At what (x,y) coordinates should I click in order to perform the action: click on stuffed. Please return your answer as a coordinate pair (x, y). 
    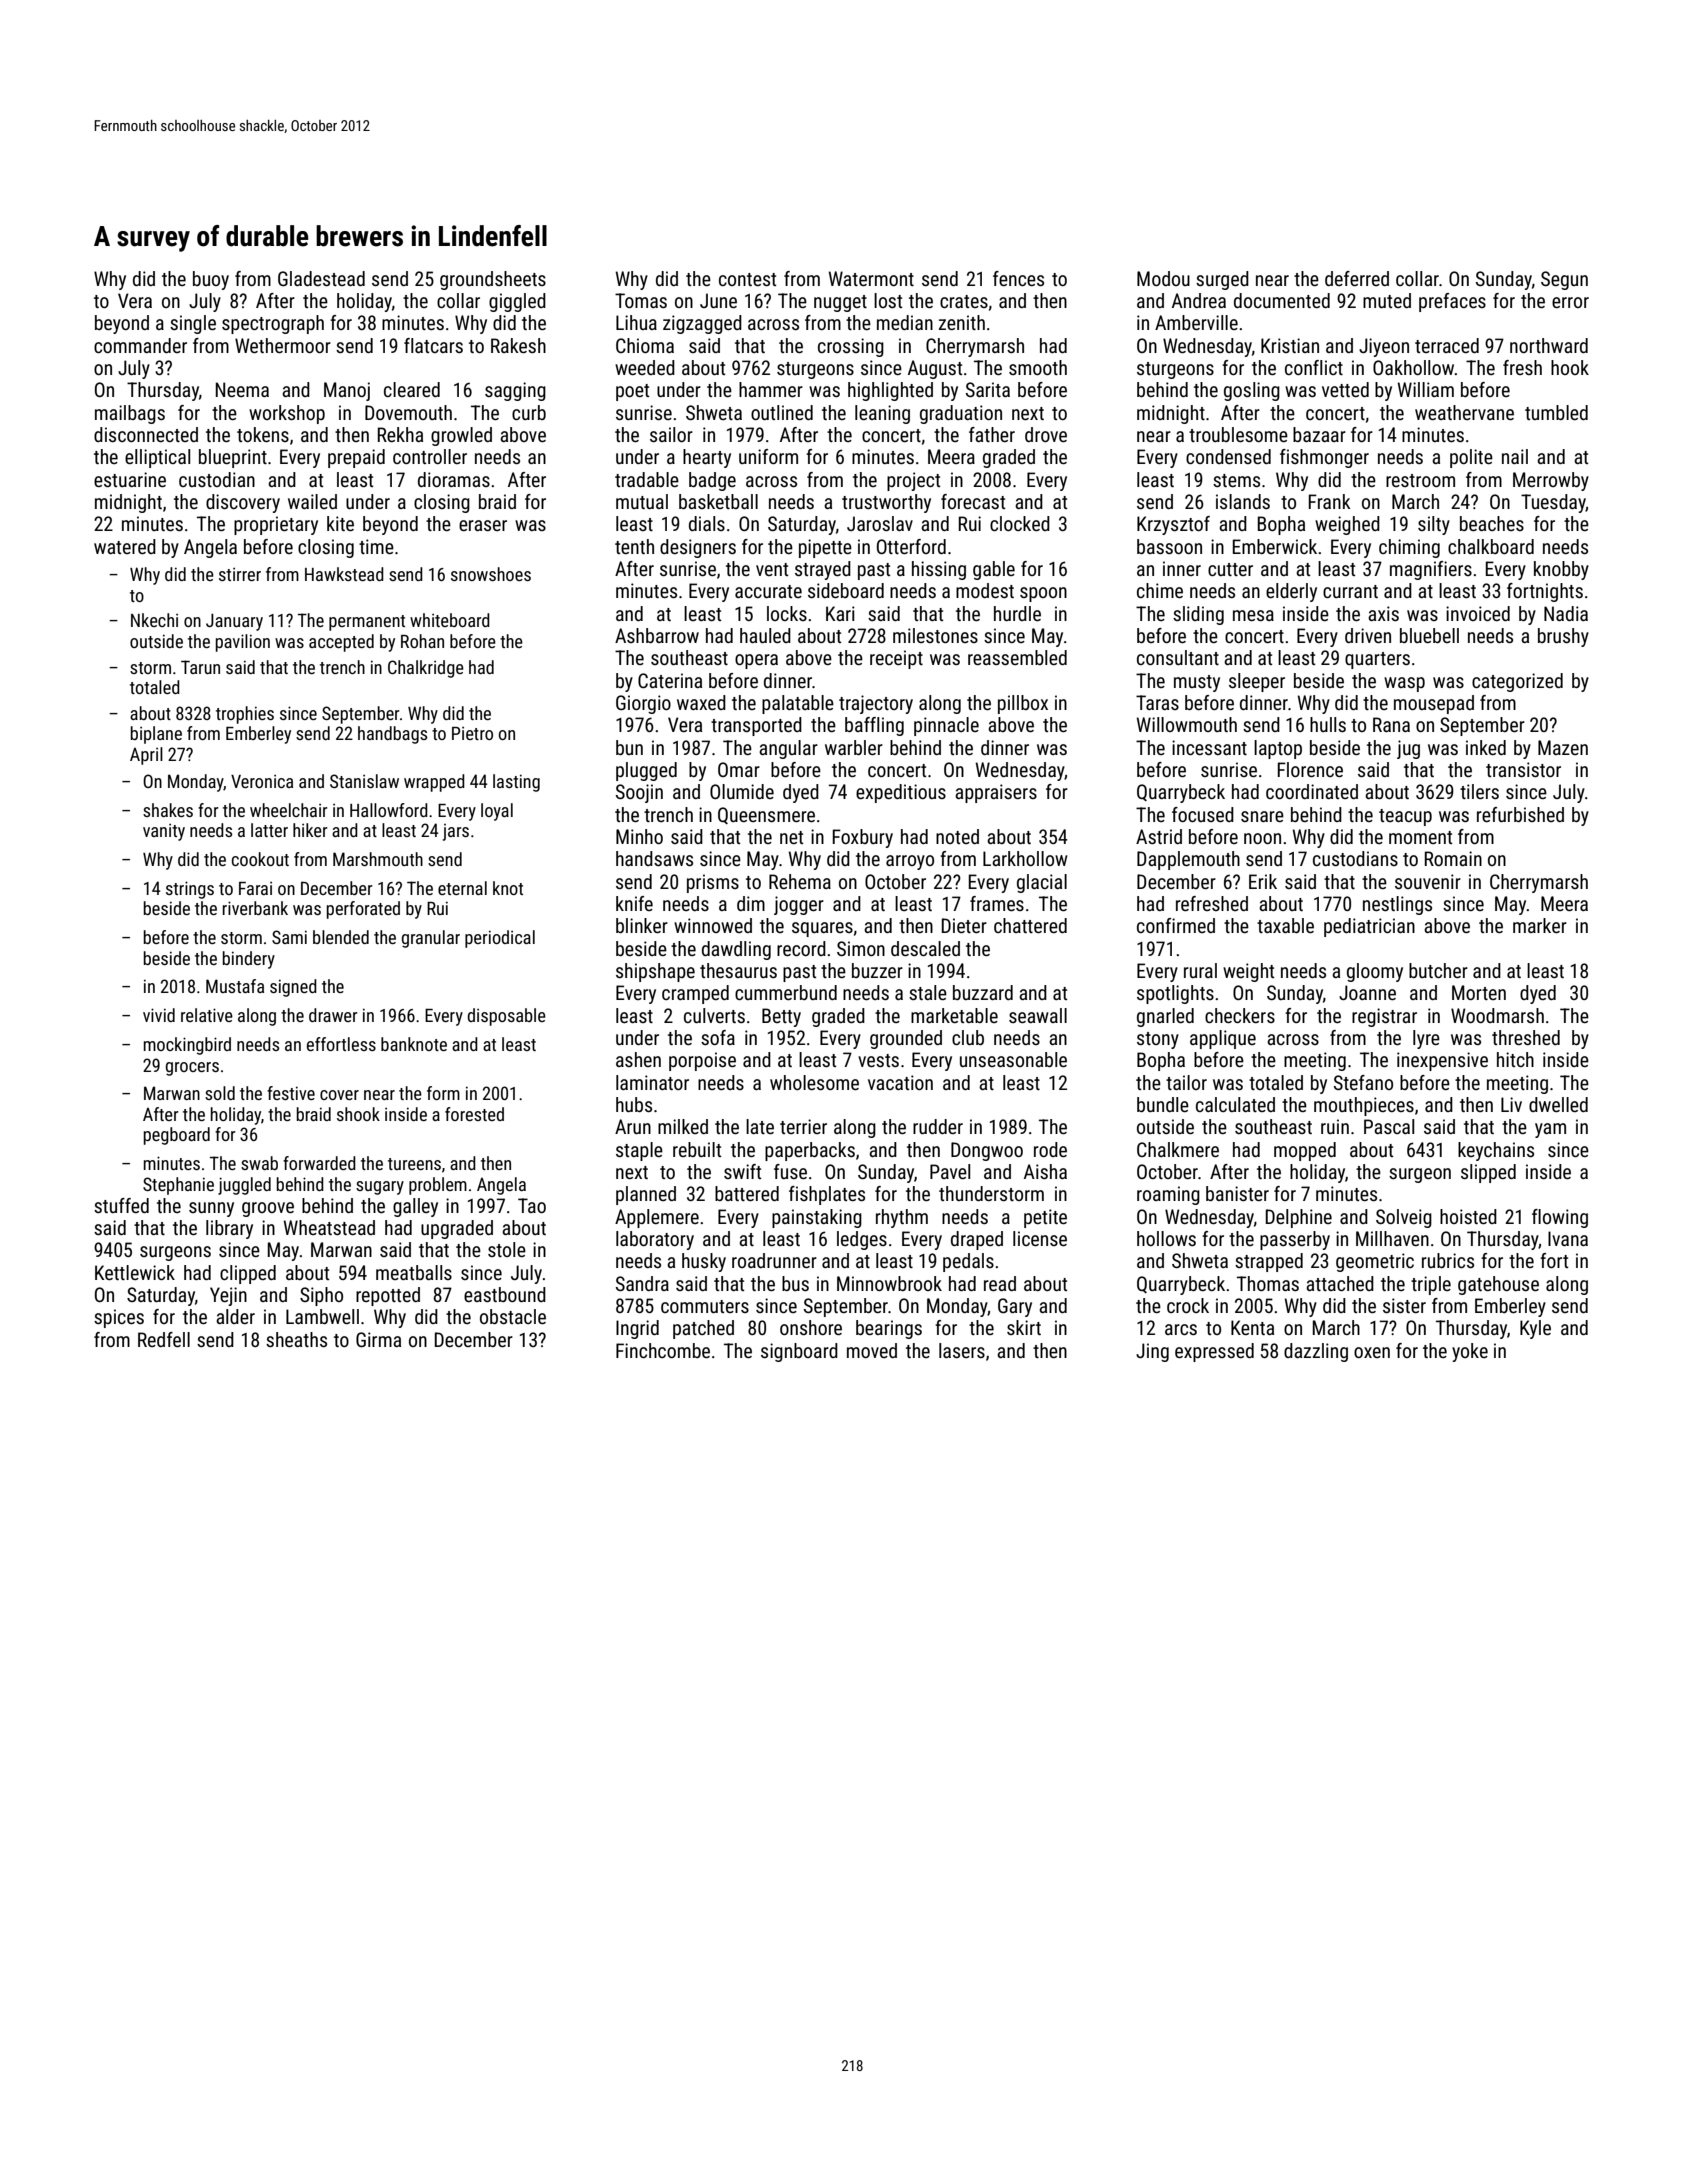
    Looking at the image, I should click on (121, 1205).
